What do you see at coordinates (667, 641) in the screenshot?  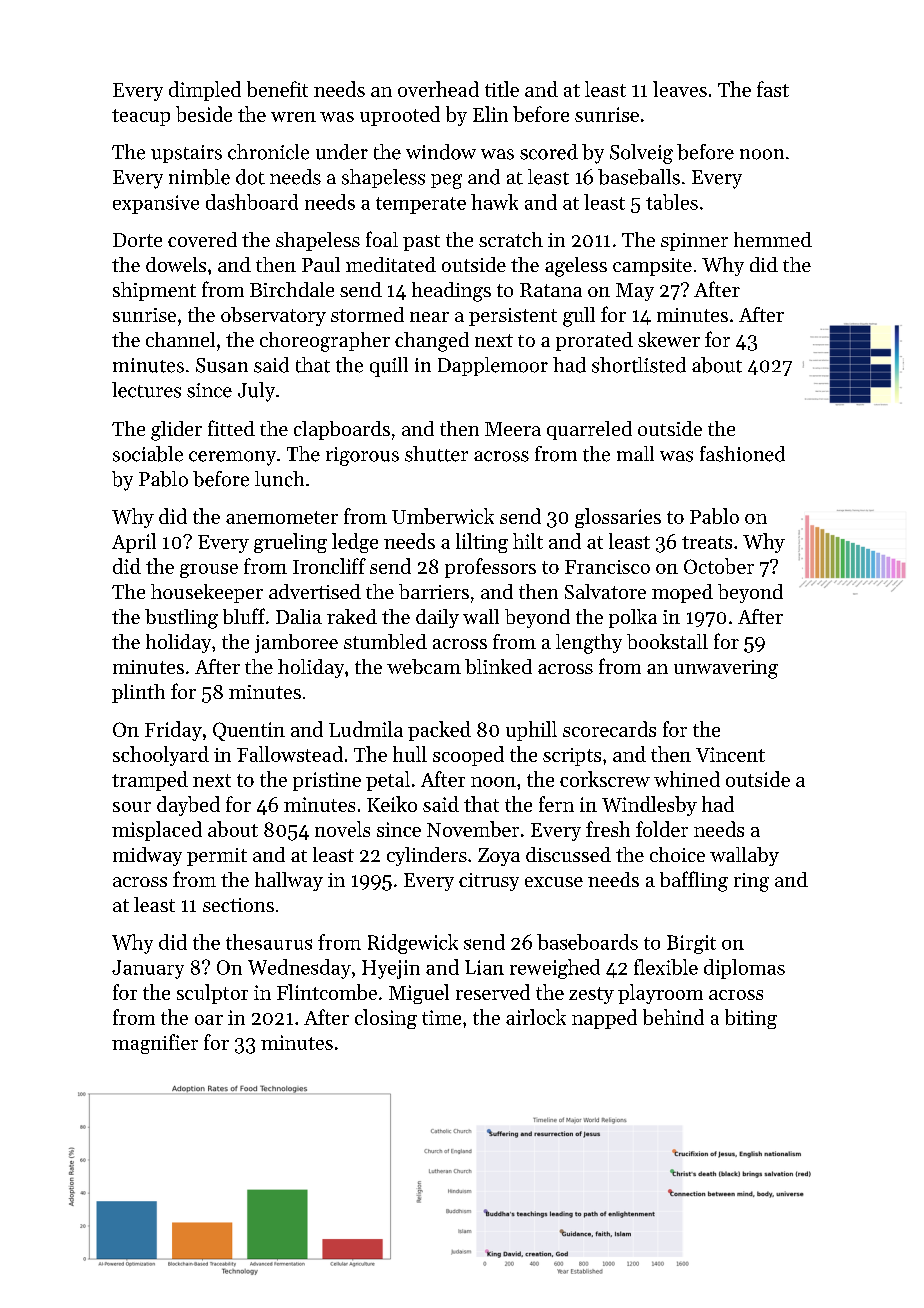 I see `bookstall` at bounding box center [667, 641].
